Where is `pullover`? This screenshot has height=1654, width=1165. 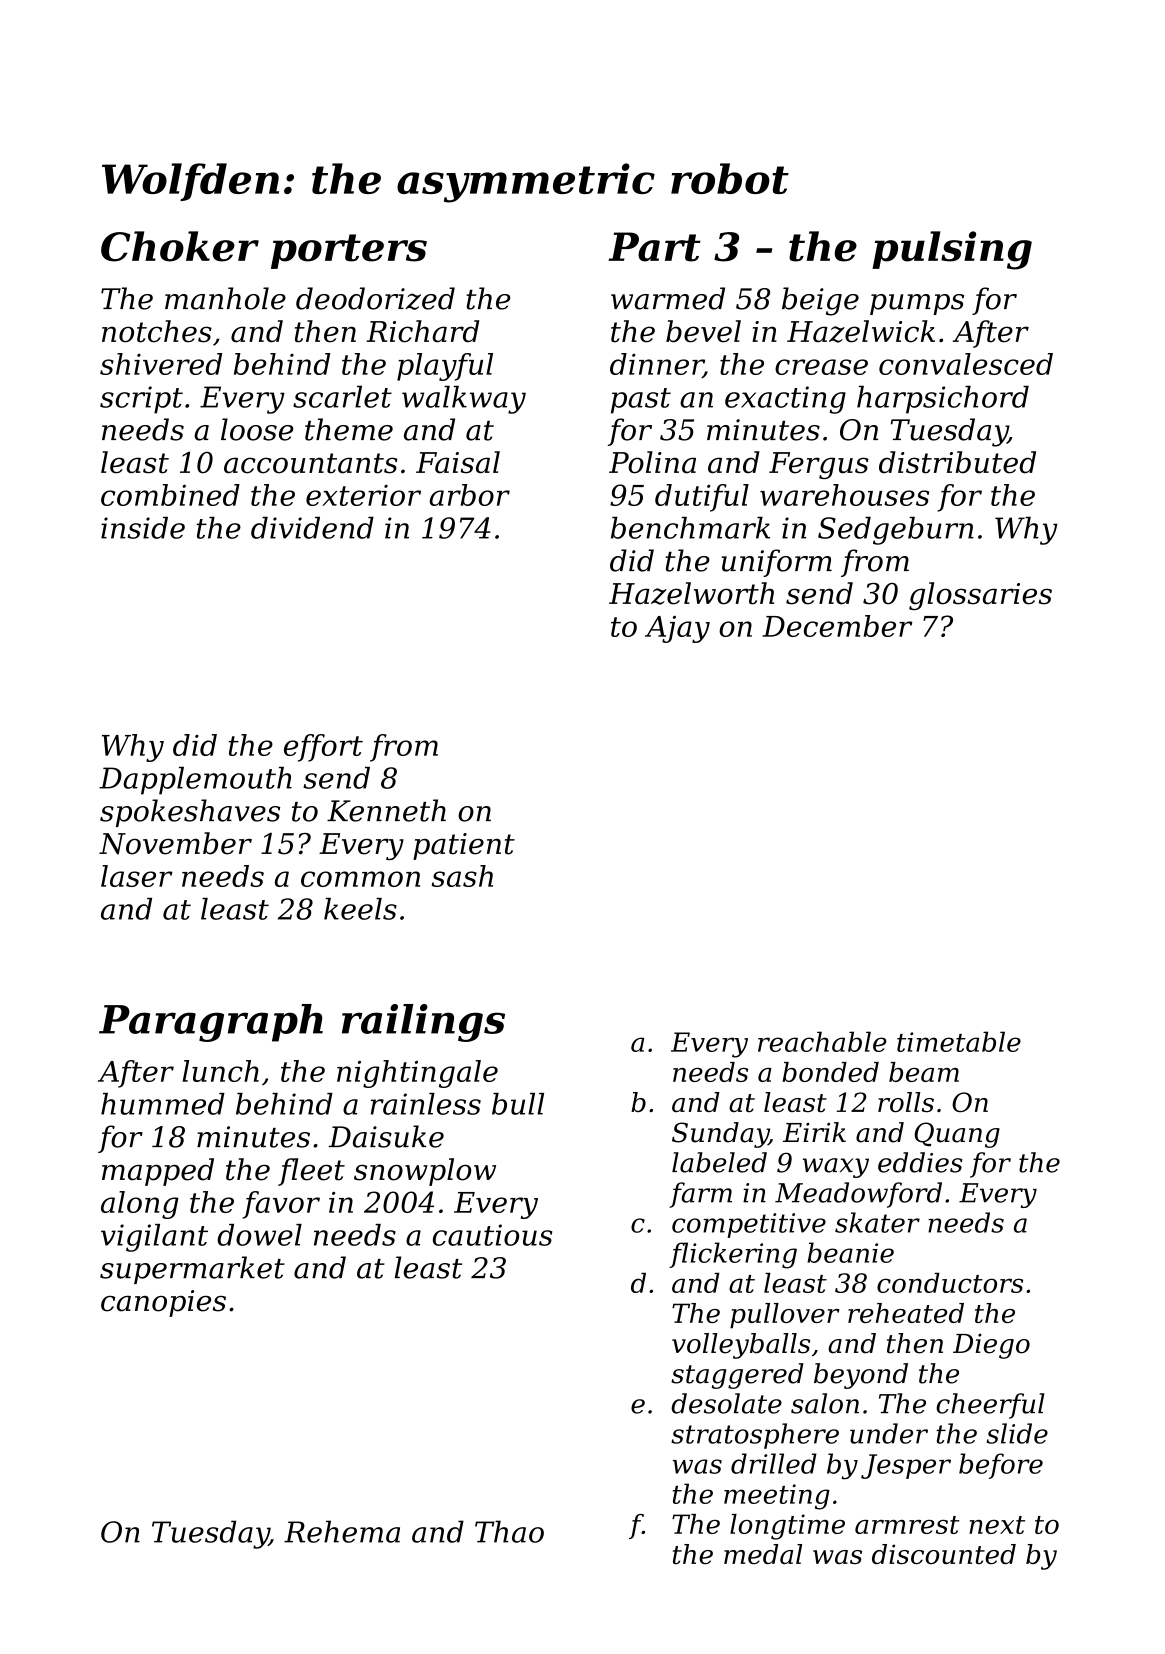
pullover is located at coordinates (785, 1316).
